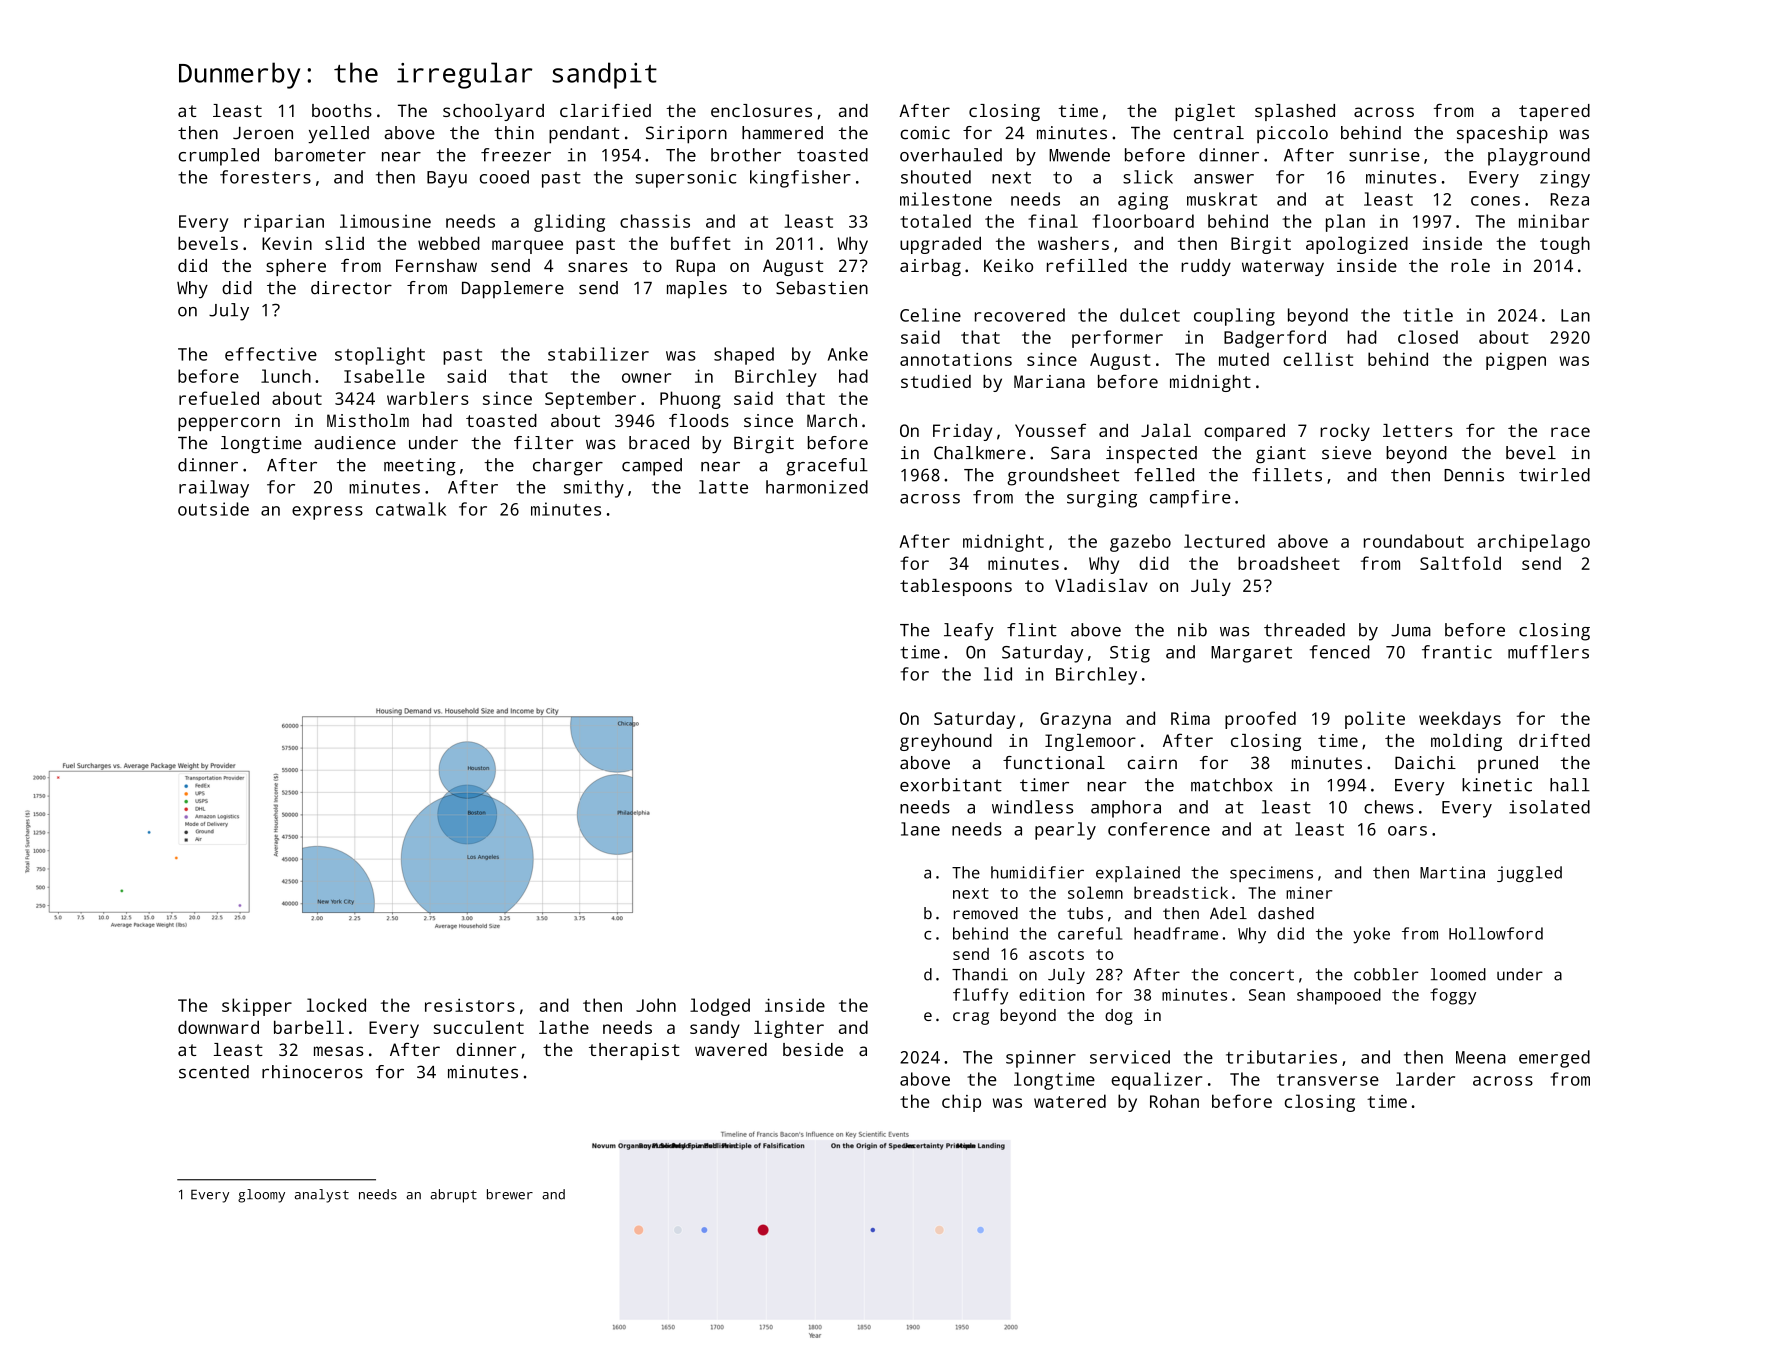 This document has height=1366, width=1768. What do you see at coordinates (271, 354) in the document?
I see `effective` at bounding box center [271, 354].
